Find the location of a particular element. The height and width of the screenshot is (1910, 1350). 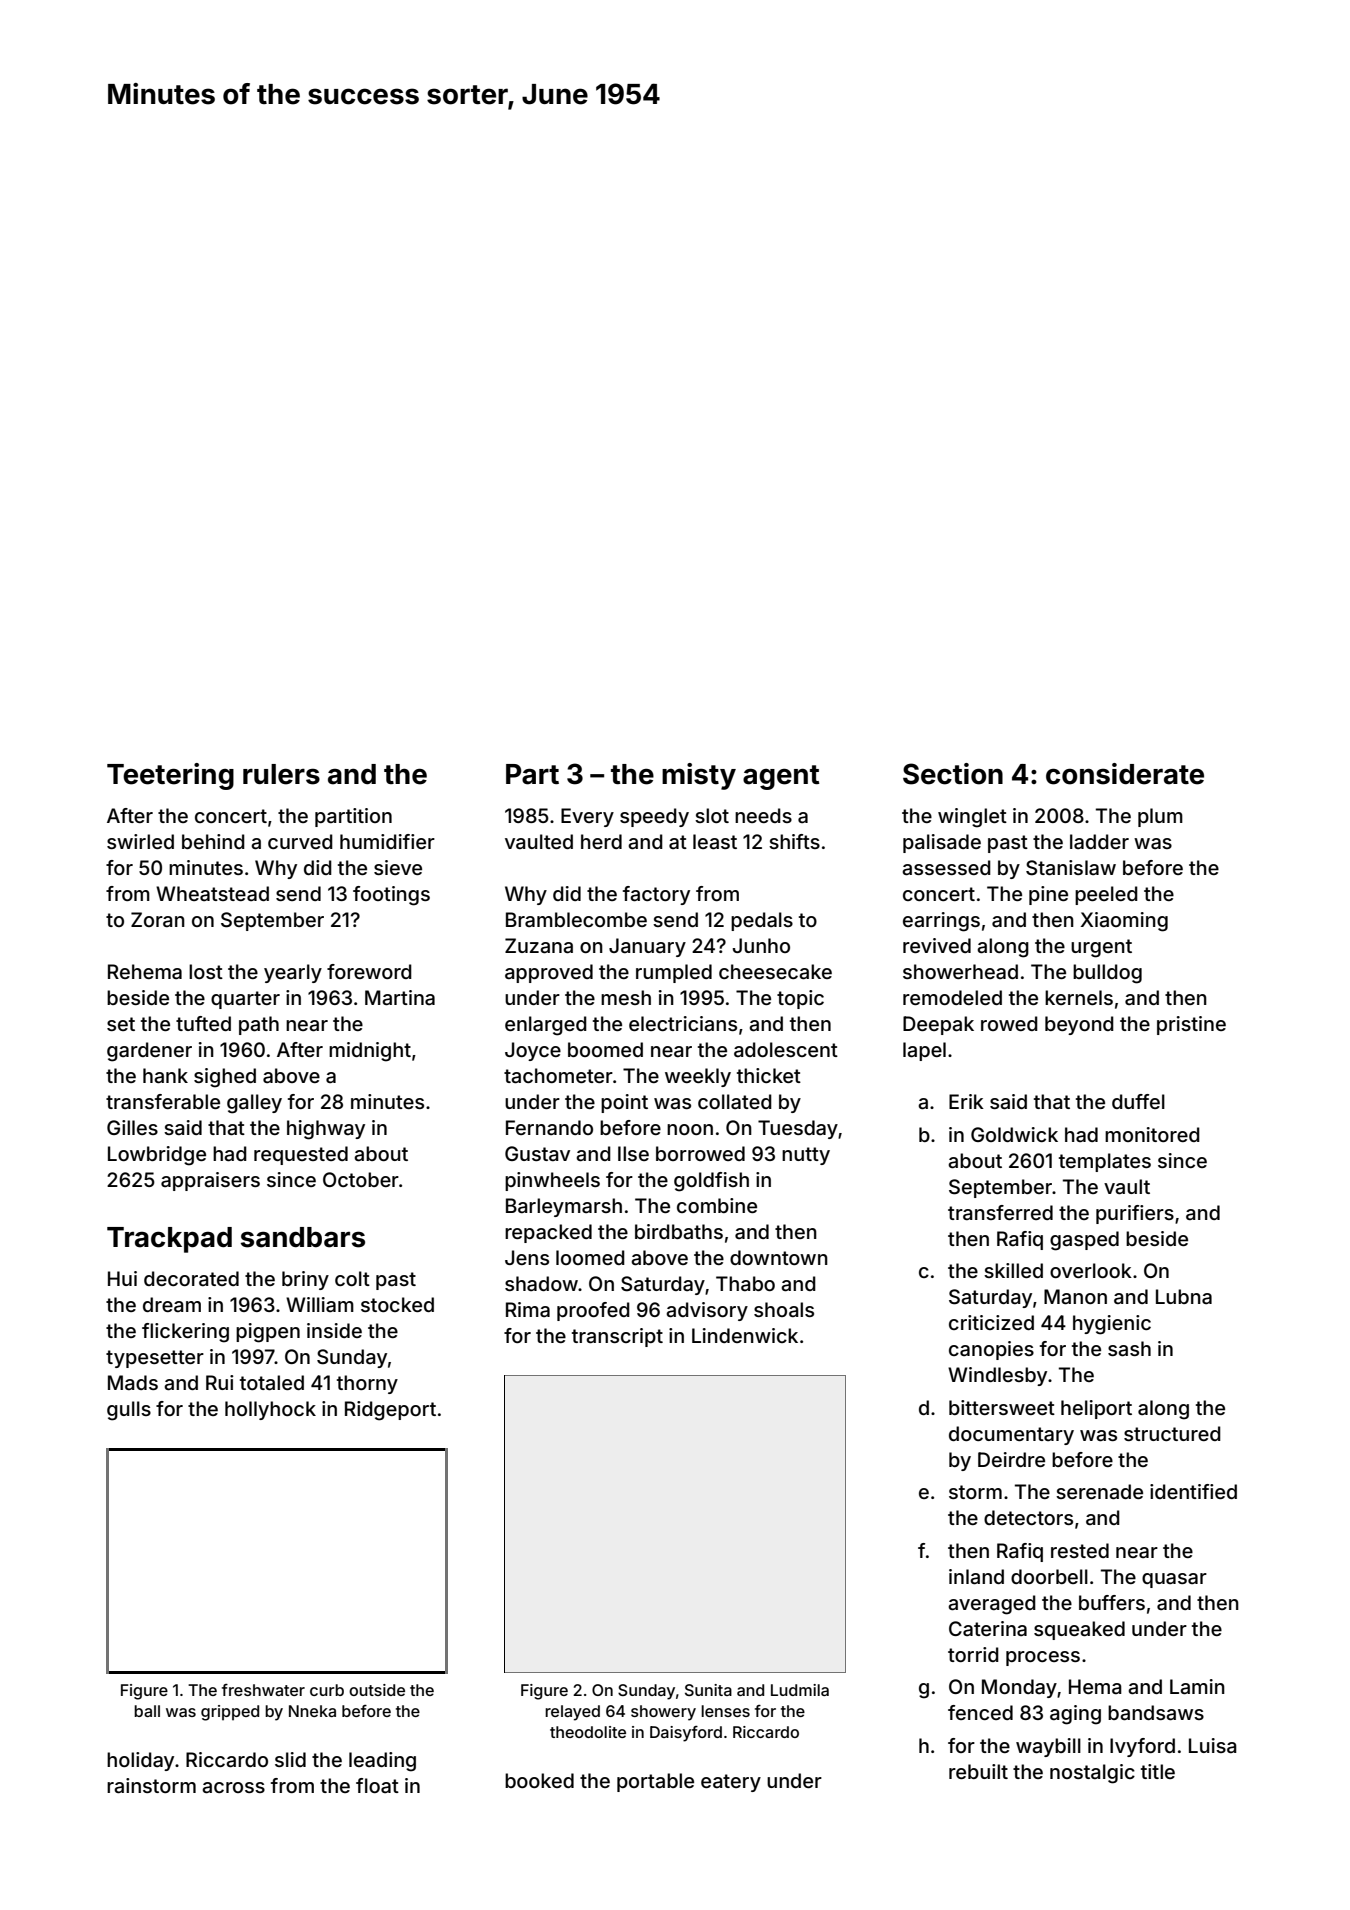

structured is located at coordinates (1172, 1433).
